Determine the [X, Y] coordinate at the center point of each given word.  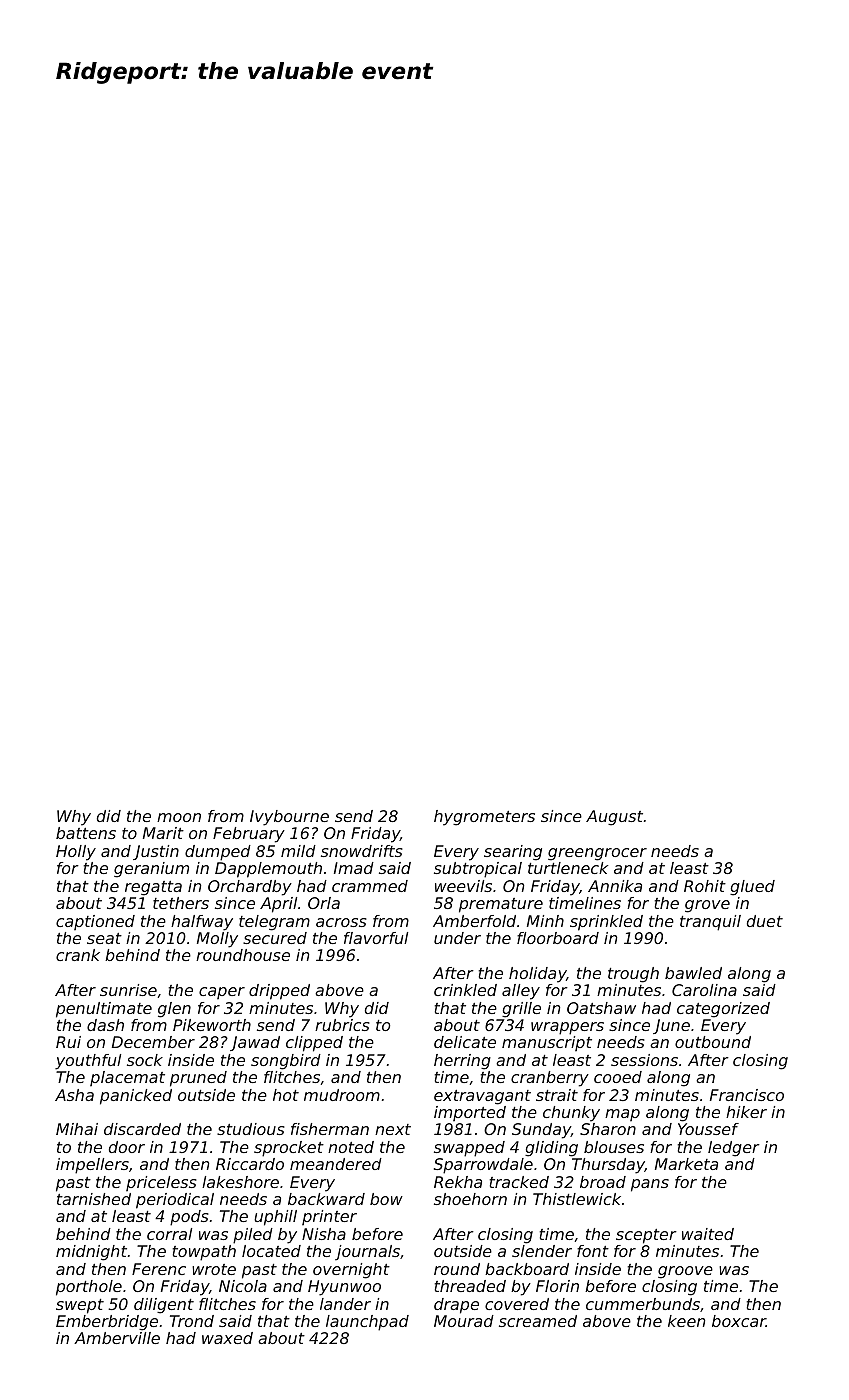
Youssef [708, 1129]
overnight [351, 1271]
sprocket [289, 1149]
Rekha [458, 1182]
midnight [91, 1253]
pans [650, 1185]
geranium [151, 870]
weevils [463, 886]
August [614, 818]
